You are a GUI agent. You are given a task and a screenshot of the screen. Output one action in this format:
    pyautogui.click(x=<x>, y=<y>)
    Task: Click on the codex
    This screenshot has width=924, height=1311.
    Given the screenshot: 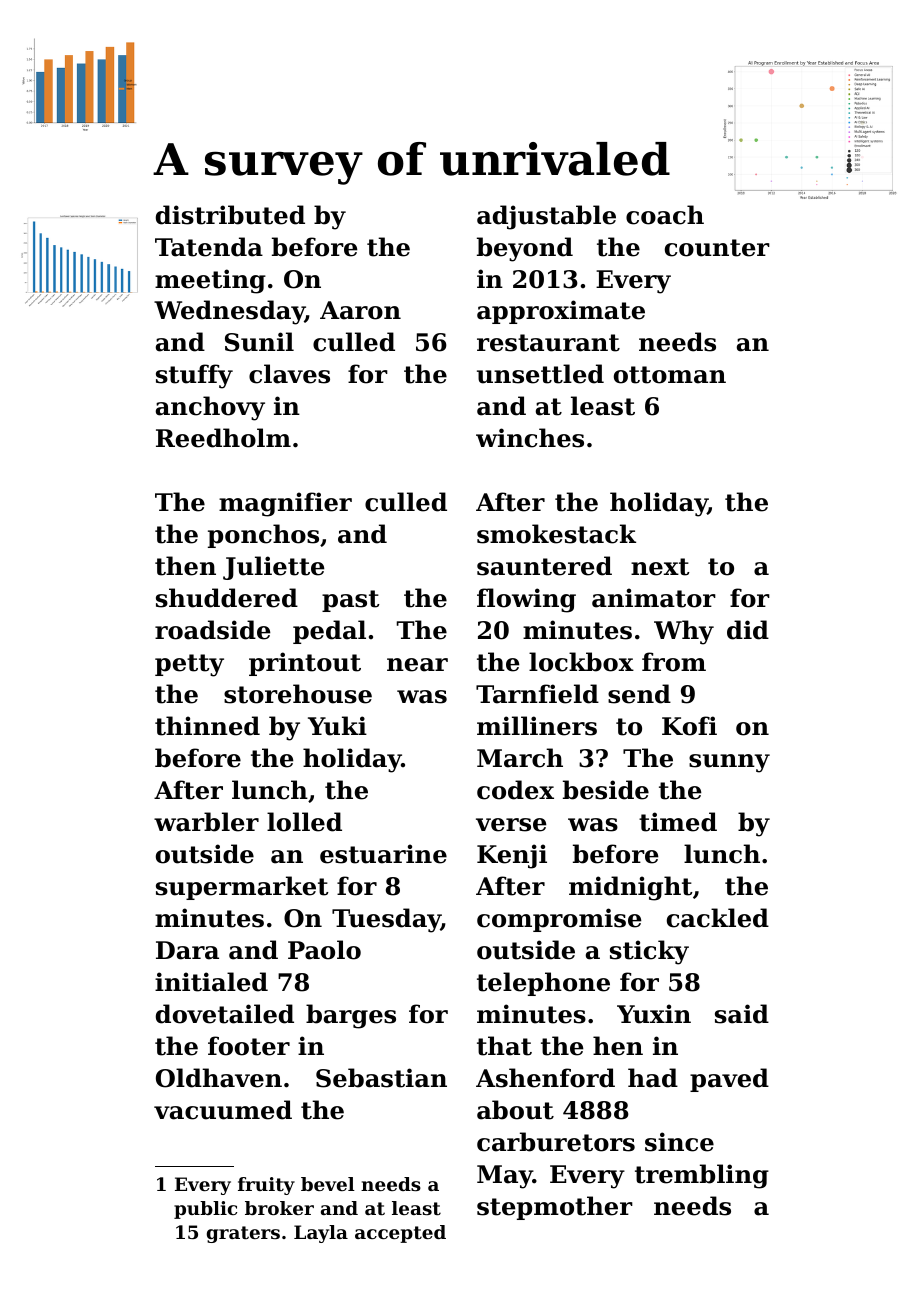 What is the action you would take?
    pyautogui.click(x=515, y=790)
